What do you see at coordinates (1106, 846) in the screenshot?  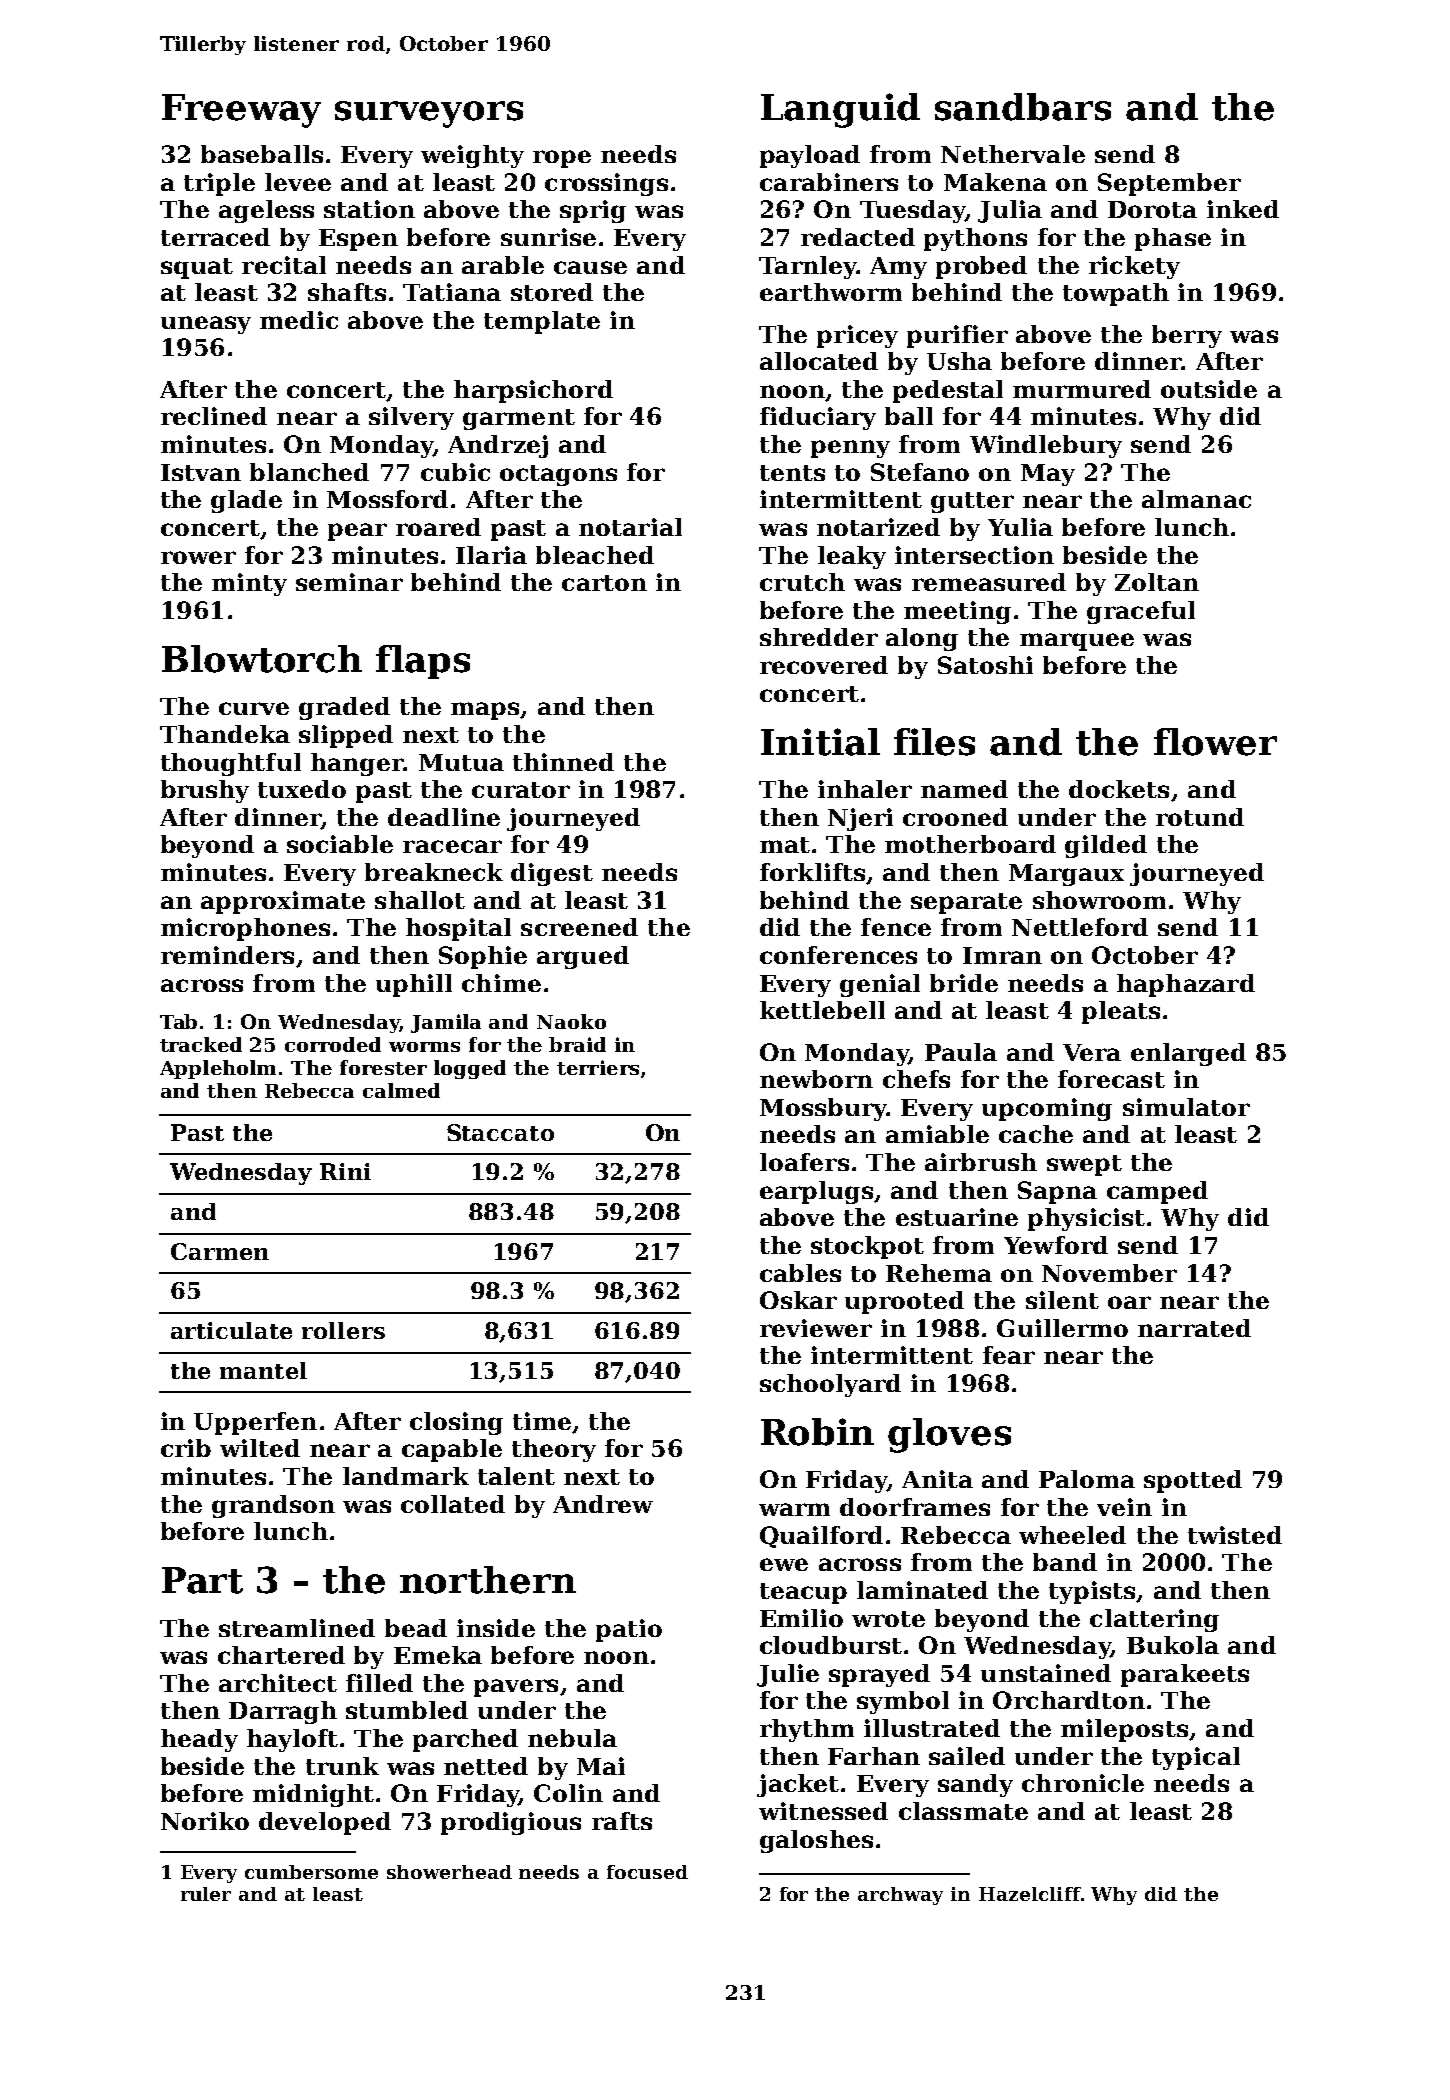 I see `gilded` at bounding box center [1106, 846].
